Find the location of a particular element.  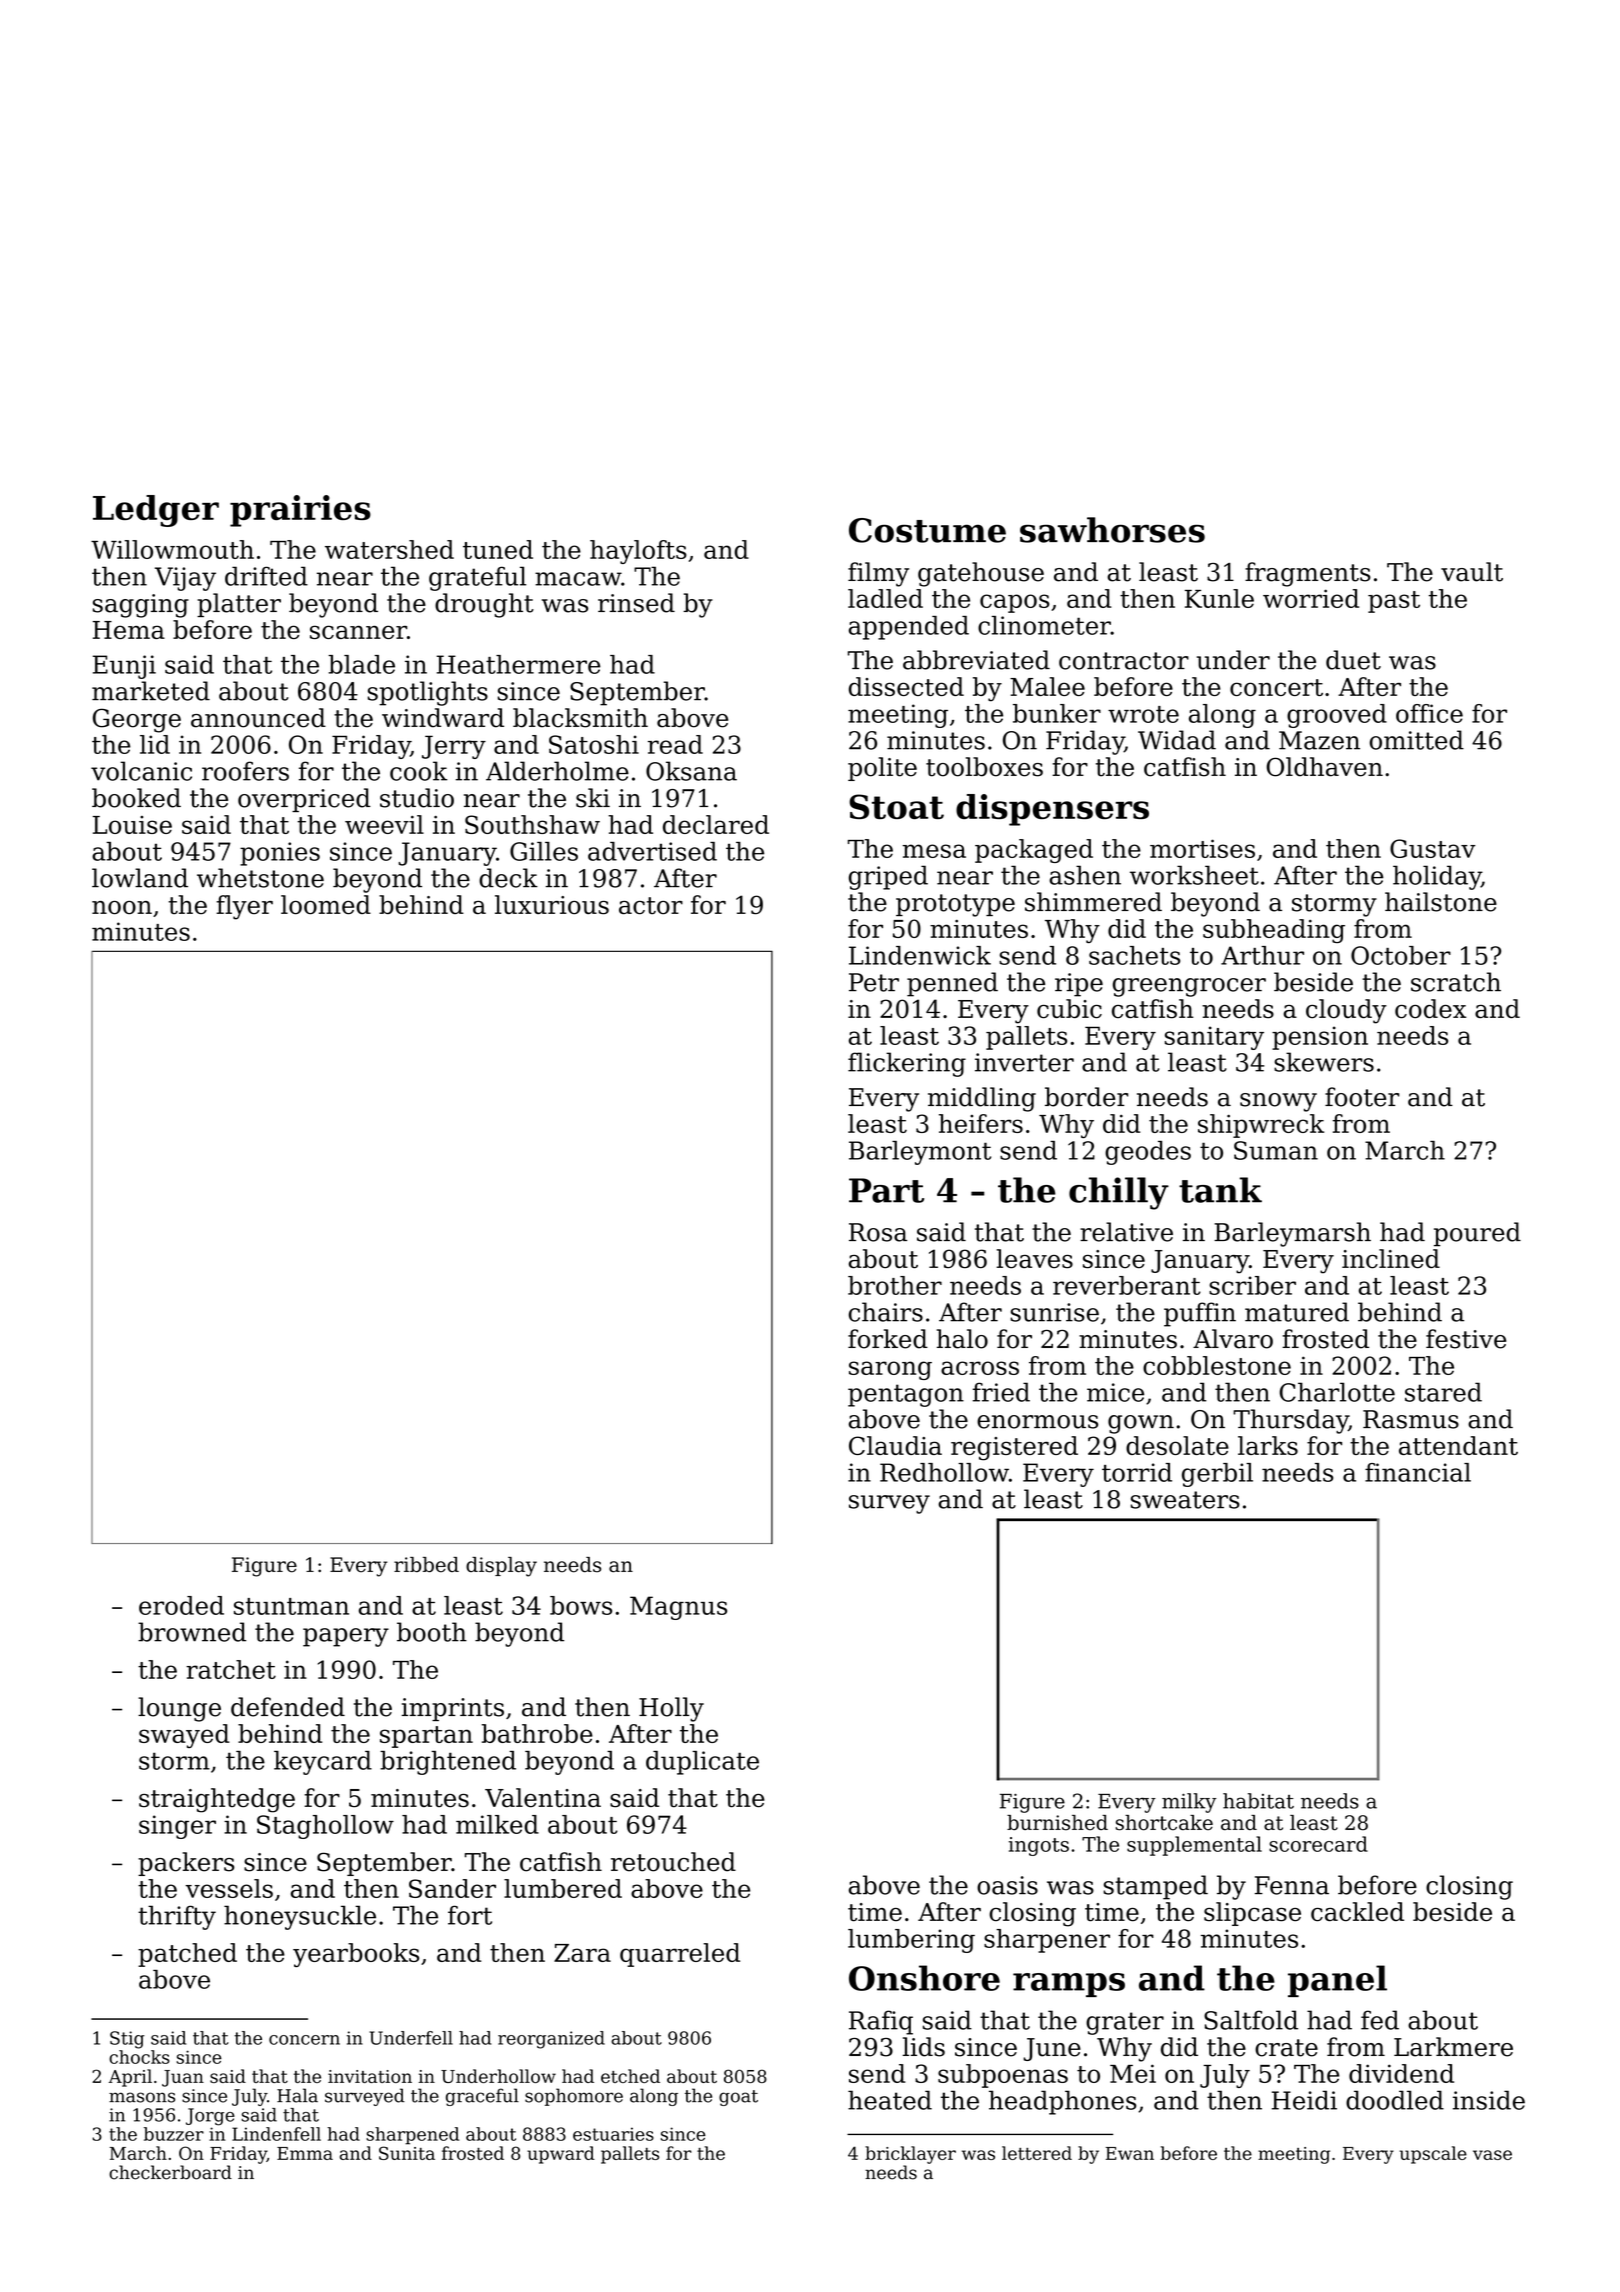

habitat is located at coordinates (1258, 1801).
